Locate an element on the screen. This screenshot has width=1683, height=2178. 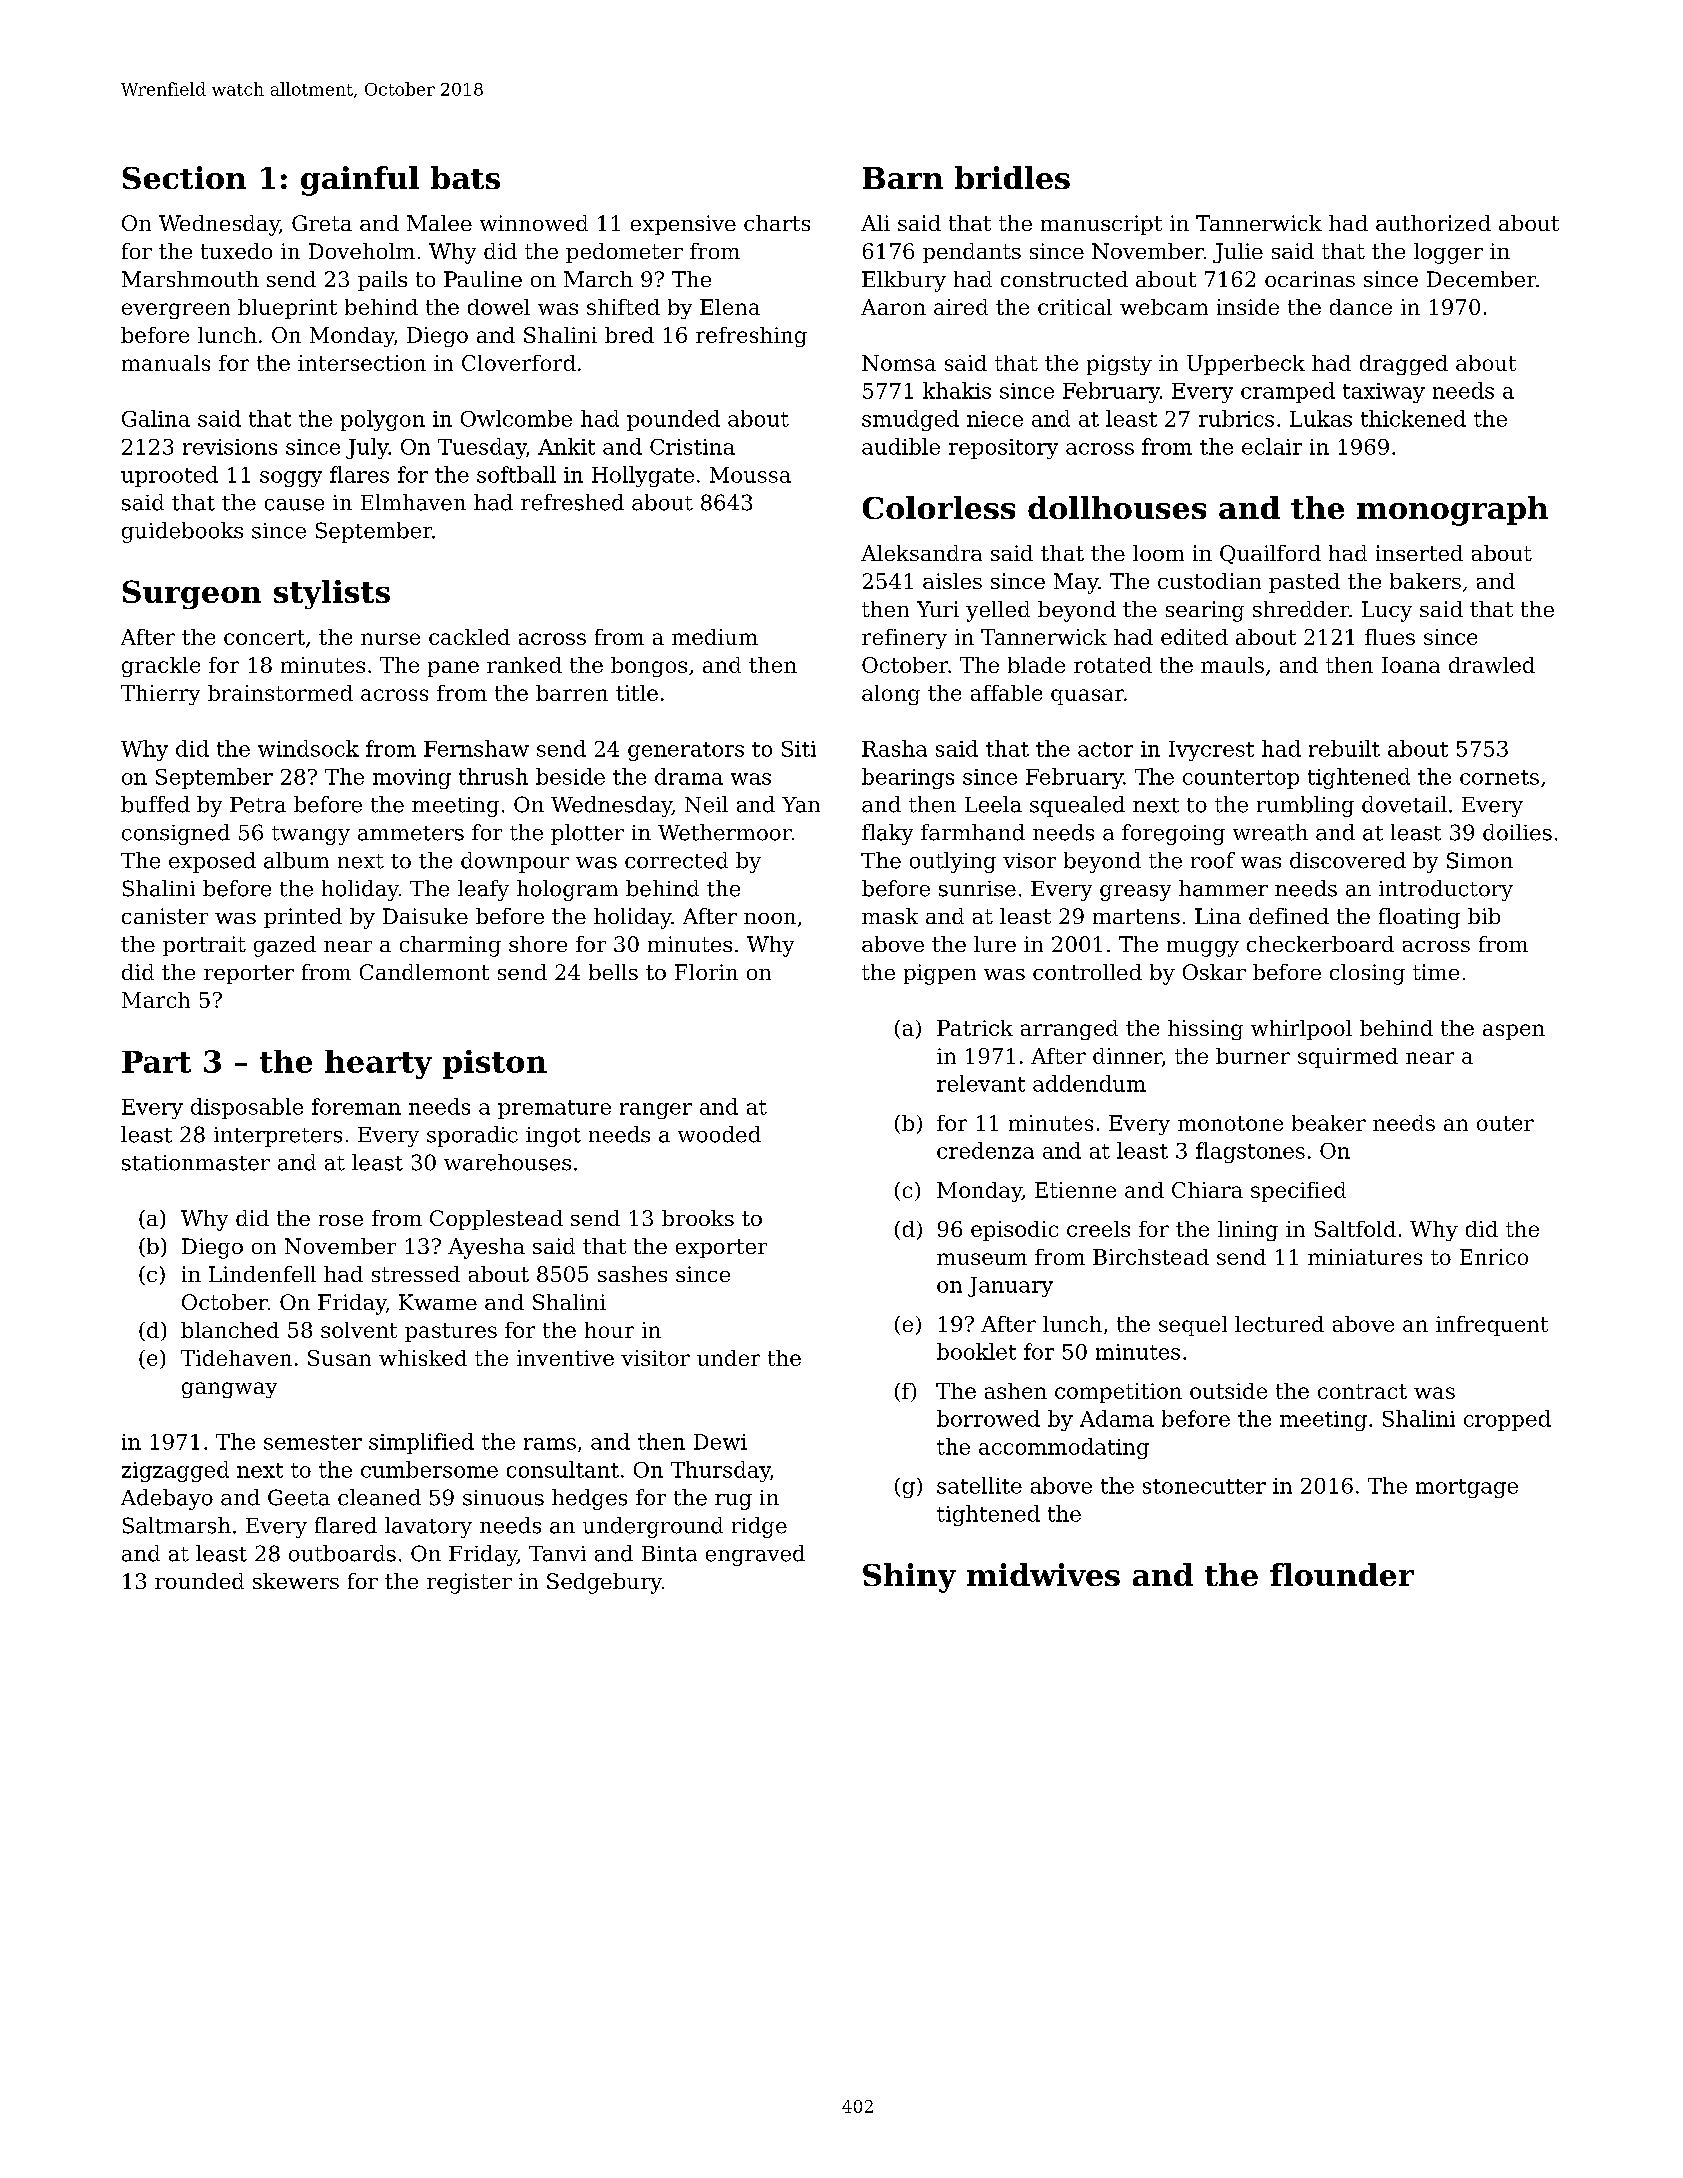
gainful is located at coordinates (360, 181).
